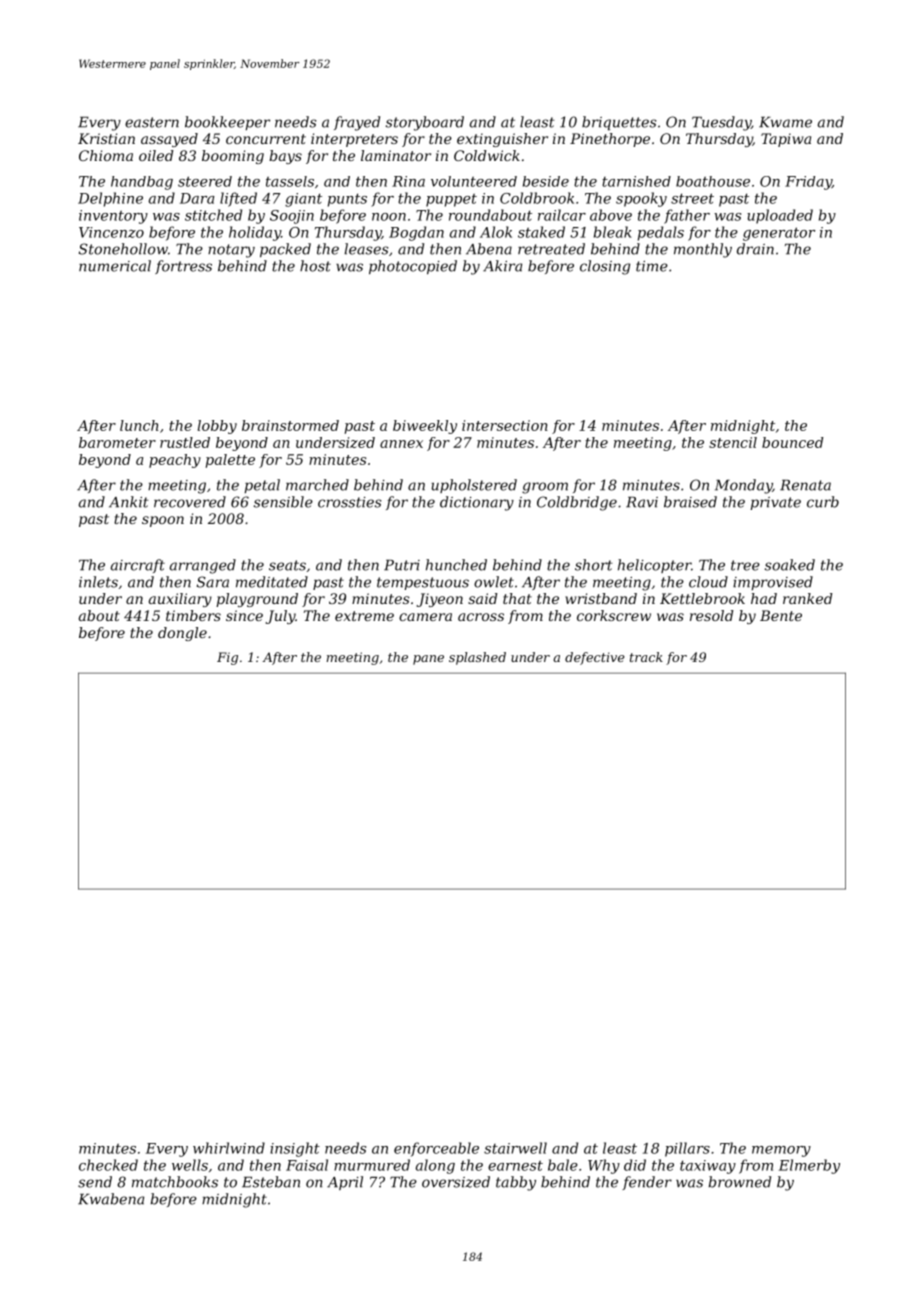  Describe the element at coordinates (152, 122) in the image. I see `eastern` at that location.
